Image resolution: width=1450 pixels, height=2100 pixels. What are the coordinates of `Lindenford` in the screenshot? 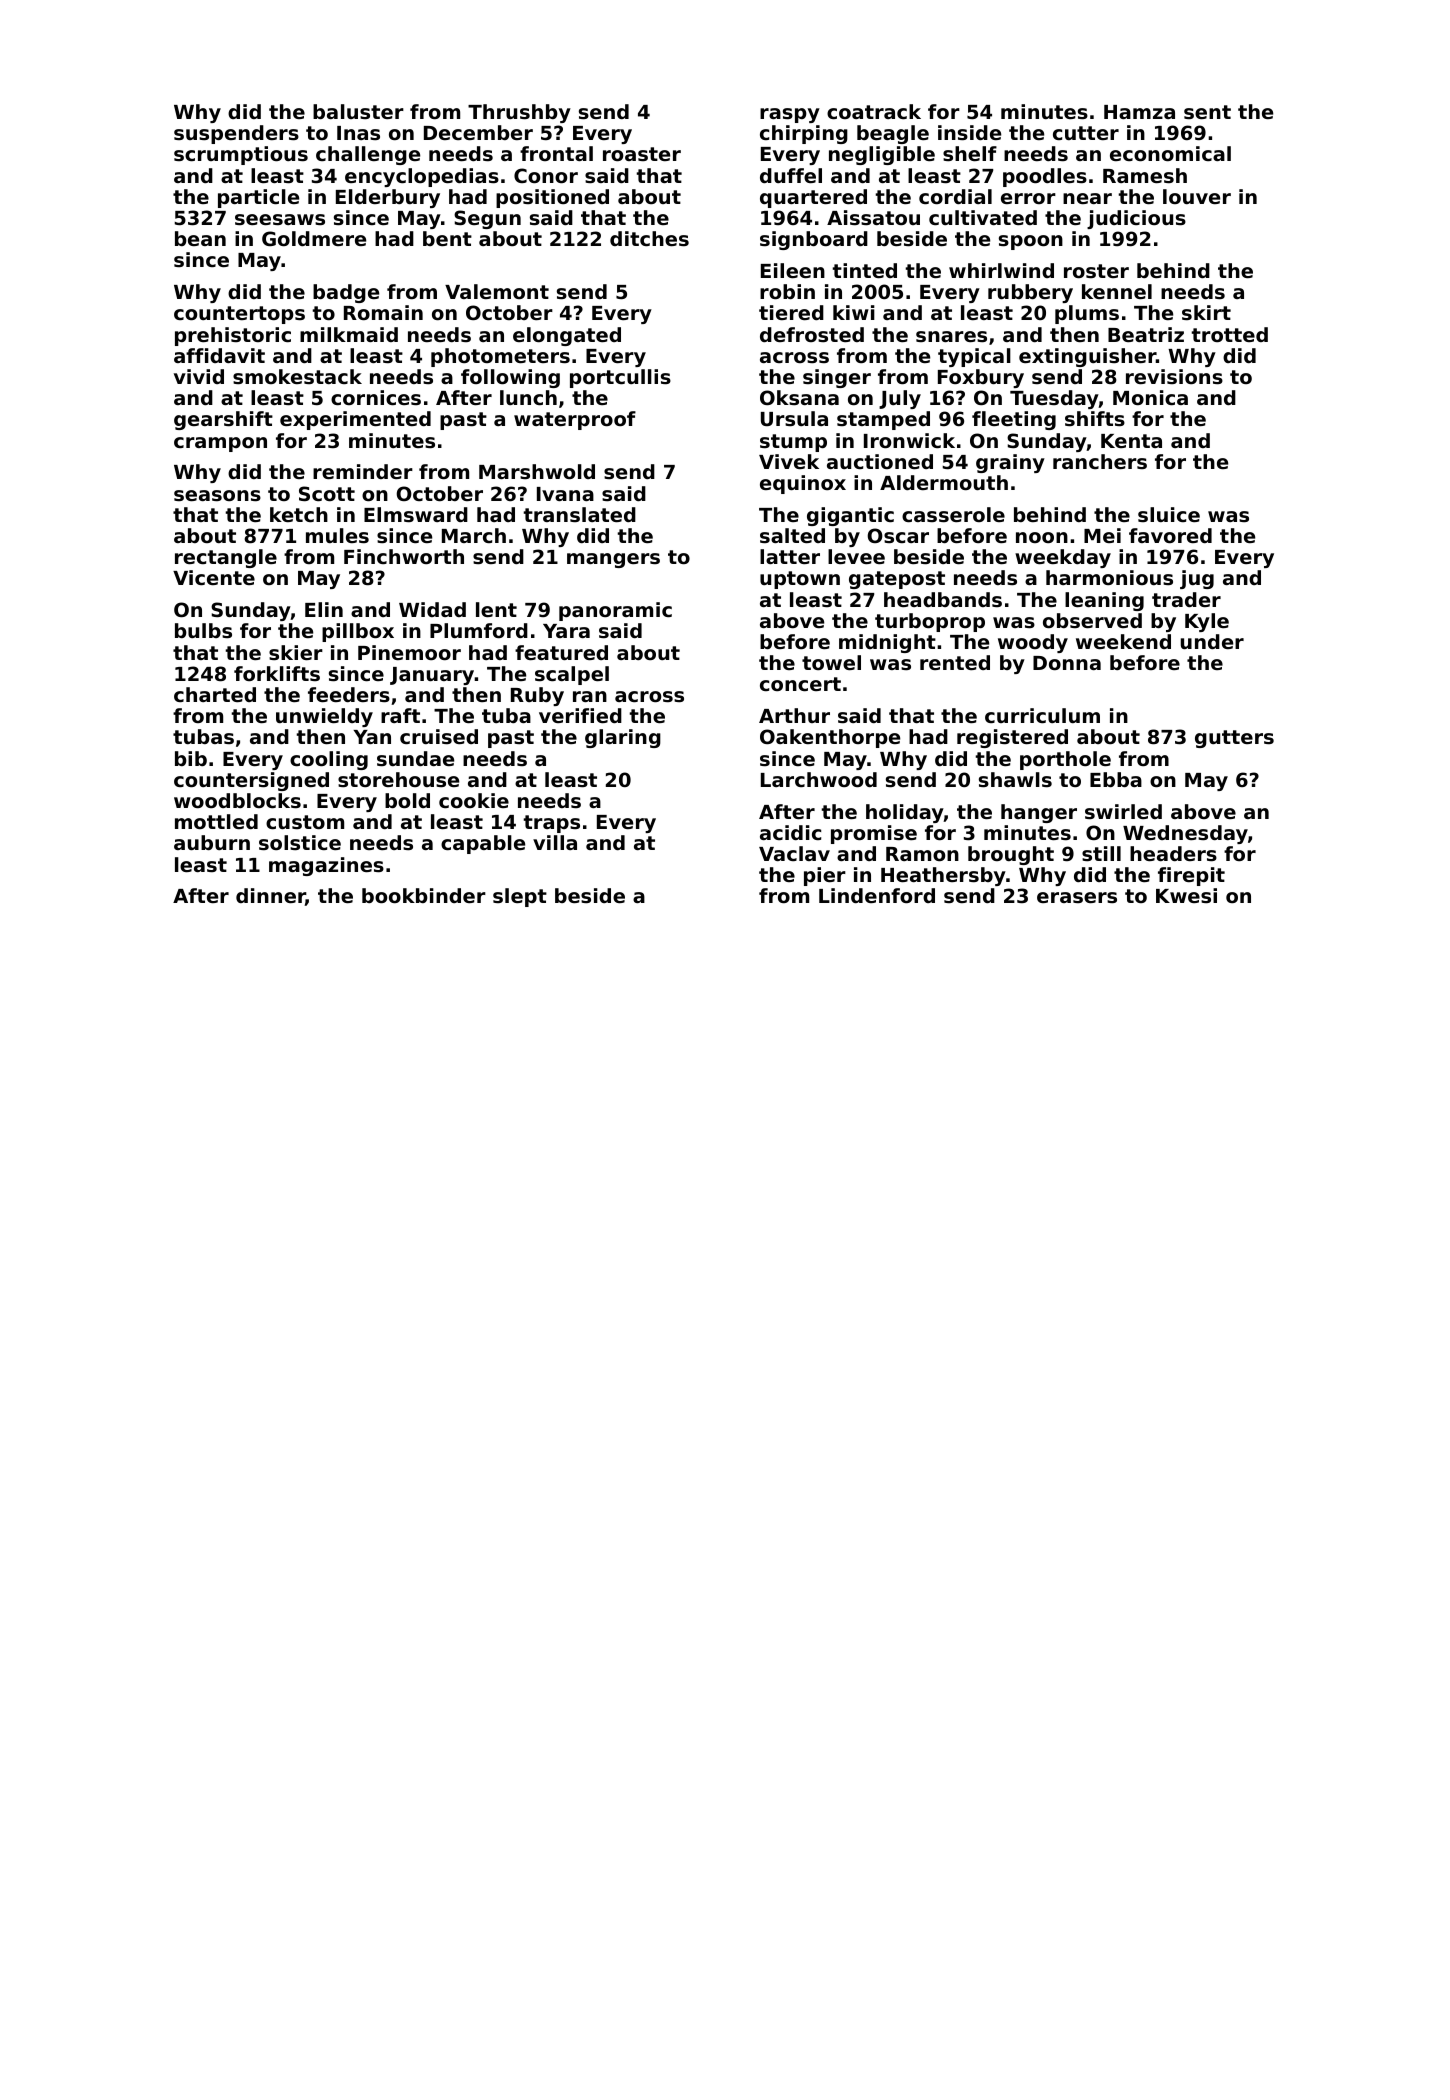 It's located at (877, 895).
